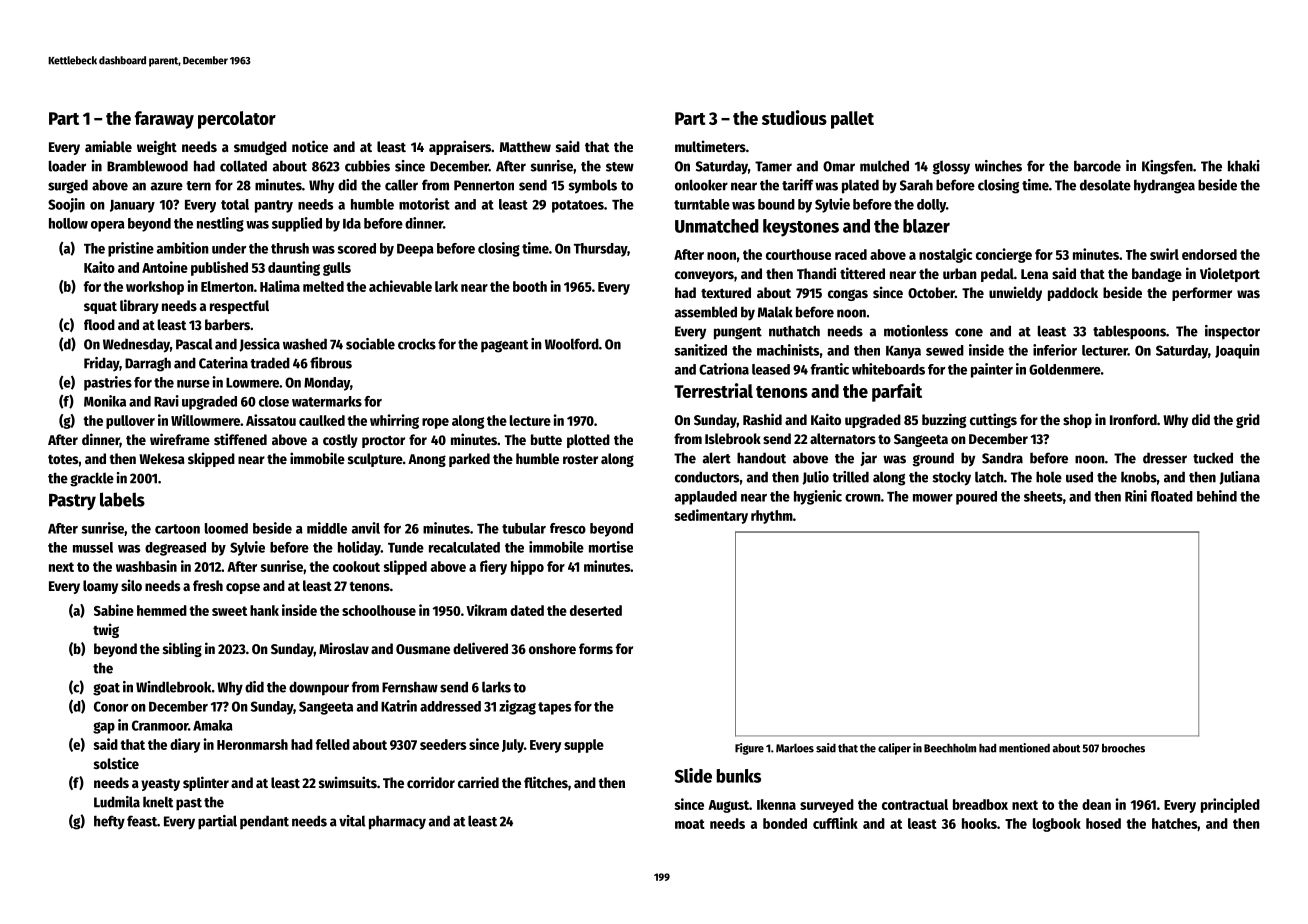  What do you see at coordinates (771, 369) in the page?
I see `leased` at bounding box center [771, 369].
